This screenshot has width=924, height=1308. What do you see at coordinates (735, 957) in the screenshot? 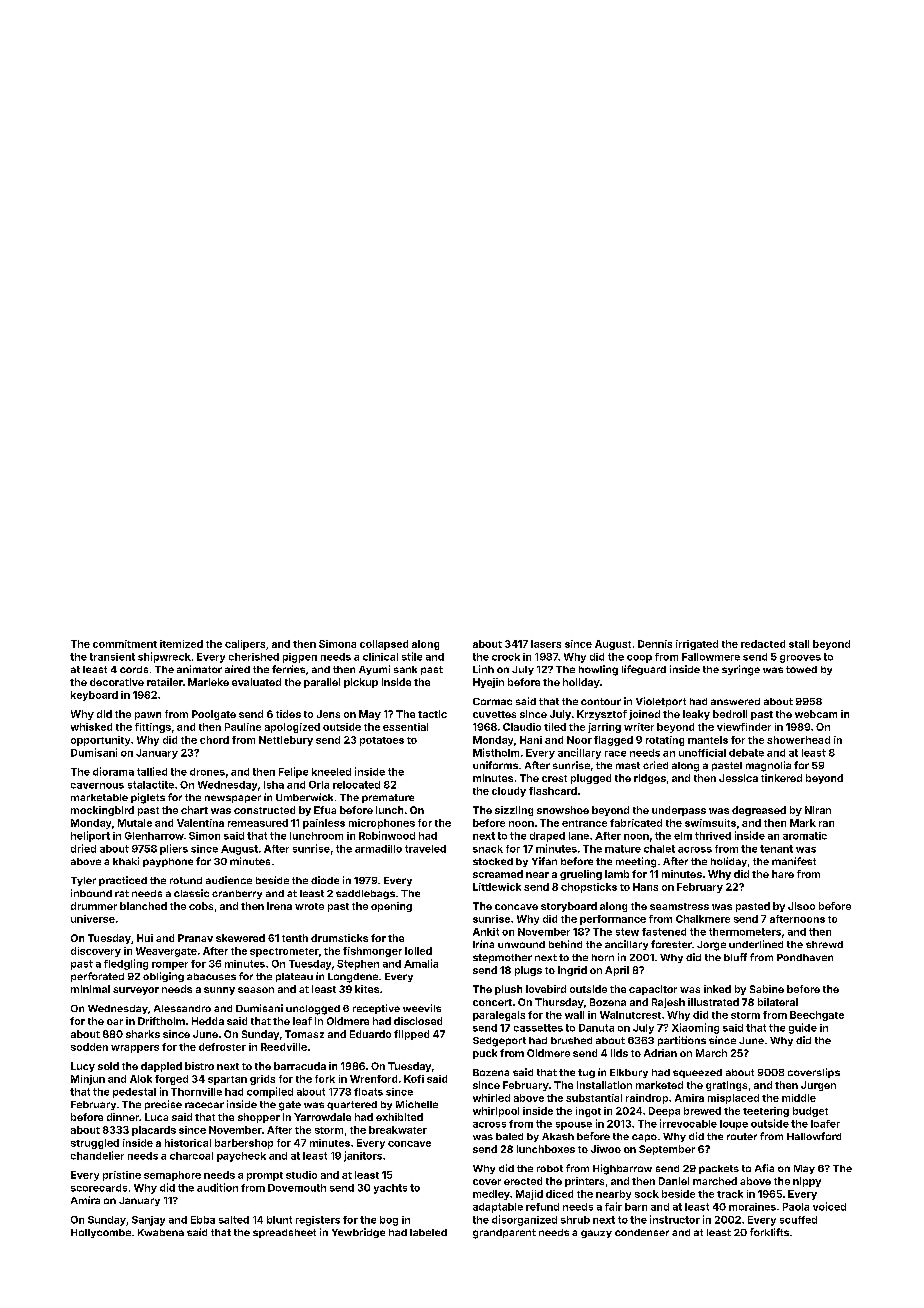
I see `bluff` at bounding box center [735, 957].
